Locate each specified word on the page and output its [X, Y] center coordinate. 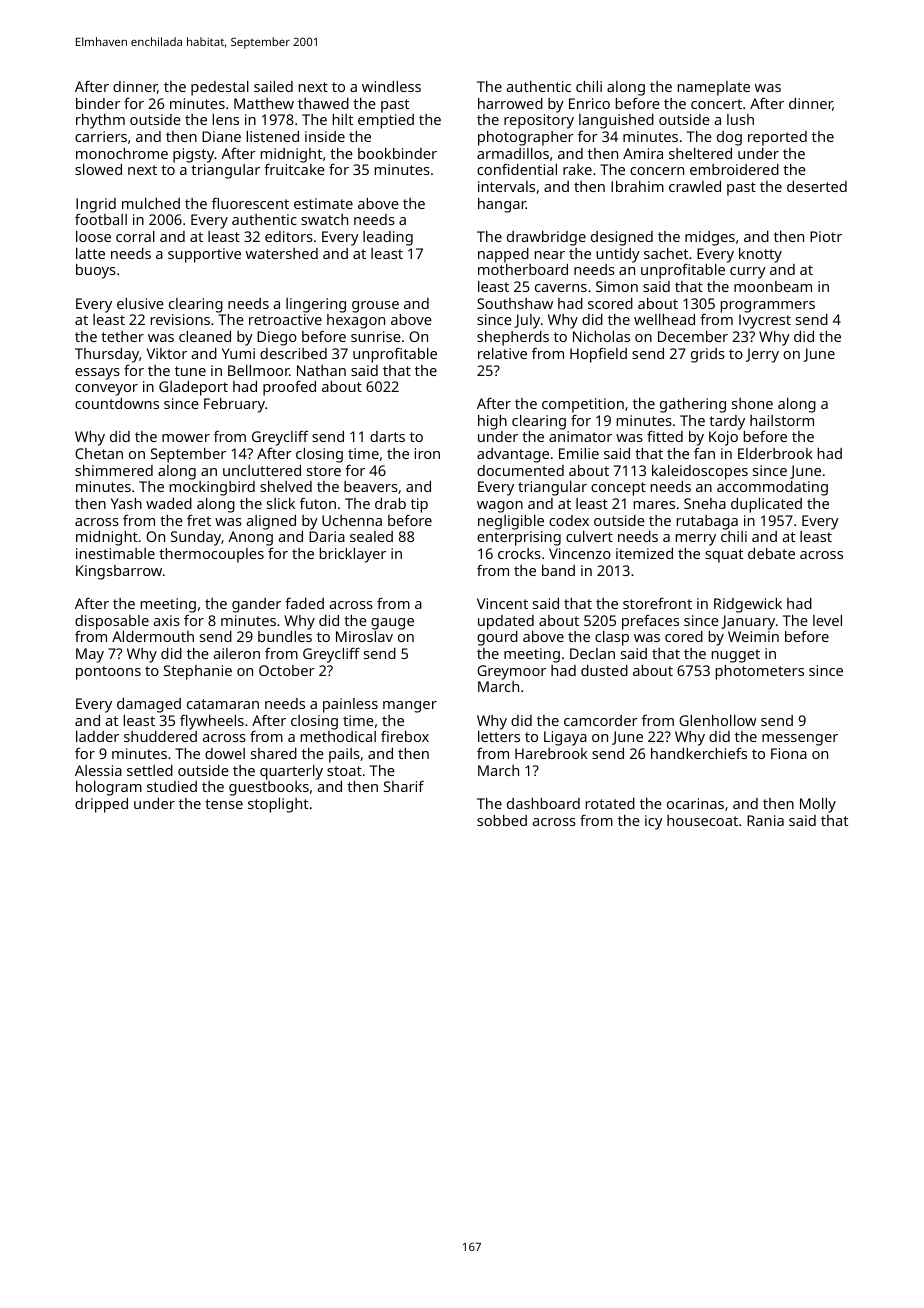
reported [777, 138]
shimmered [114, 470]
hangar [502, 205]
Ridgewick [748, 605]
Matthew [264, 103]
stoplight [278, 805]
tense [224, 804]
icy [654, 822]
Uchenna [352, 520]
